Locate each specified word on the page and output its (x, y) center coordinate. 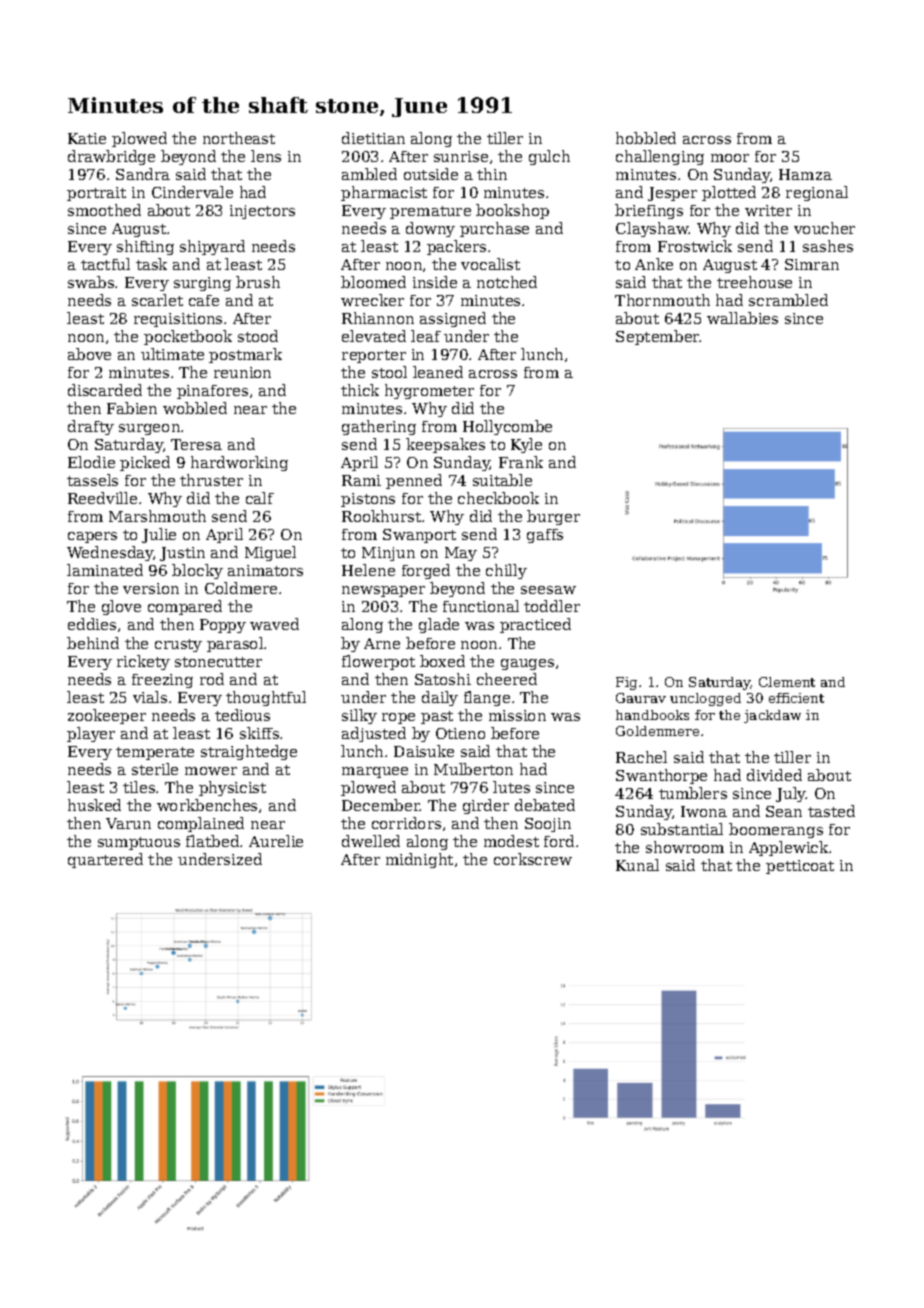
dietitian (373, 138)
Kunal (637, 865)
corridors (406, 823)
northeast (239, 138)
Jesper (672, 194)
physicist (232, 788)
